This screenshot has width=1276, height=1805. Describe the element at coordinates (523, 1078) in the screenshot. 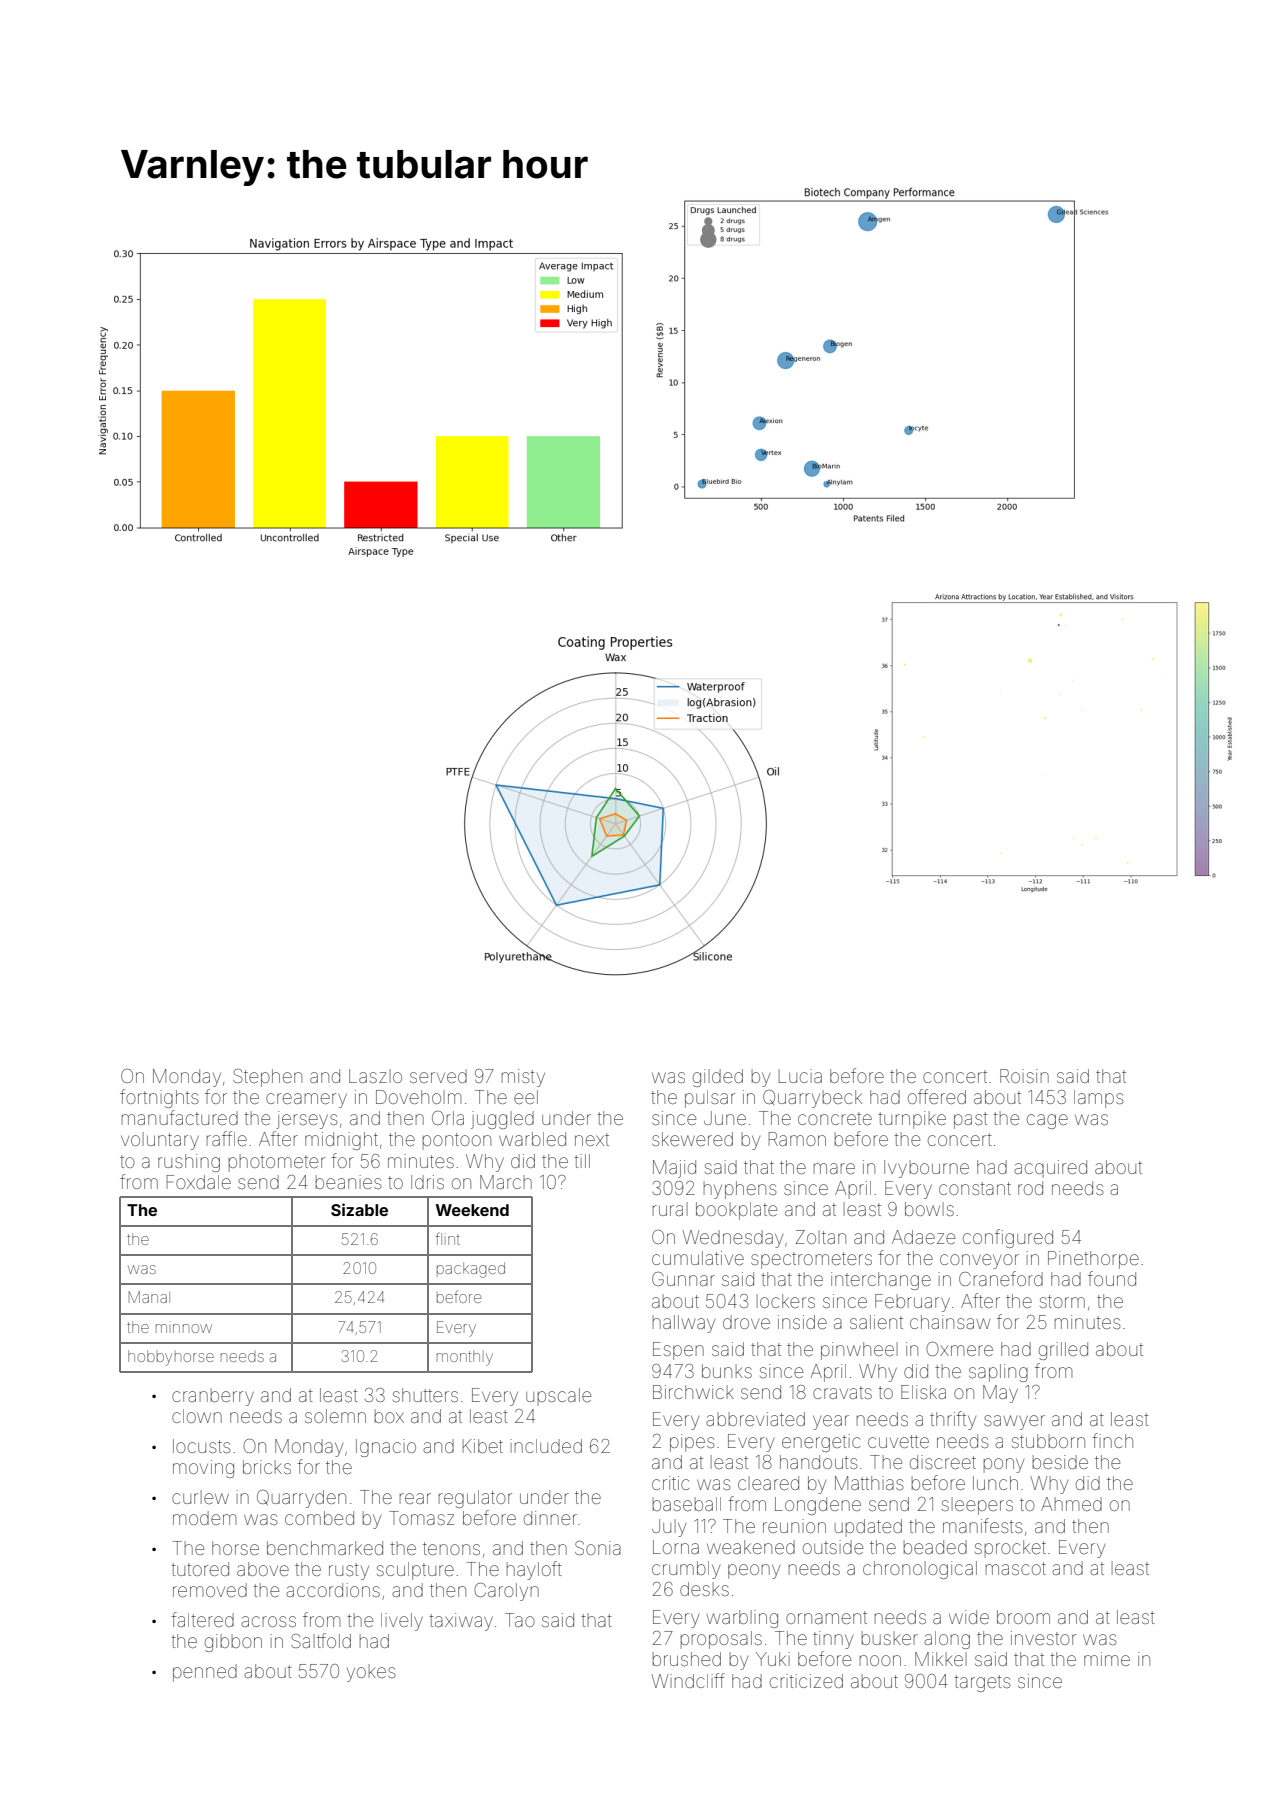

I see `misty` at that location.
